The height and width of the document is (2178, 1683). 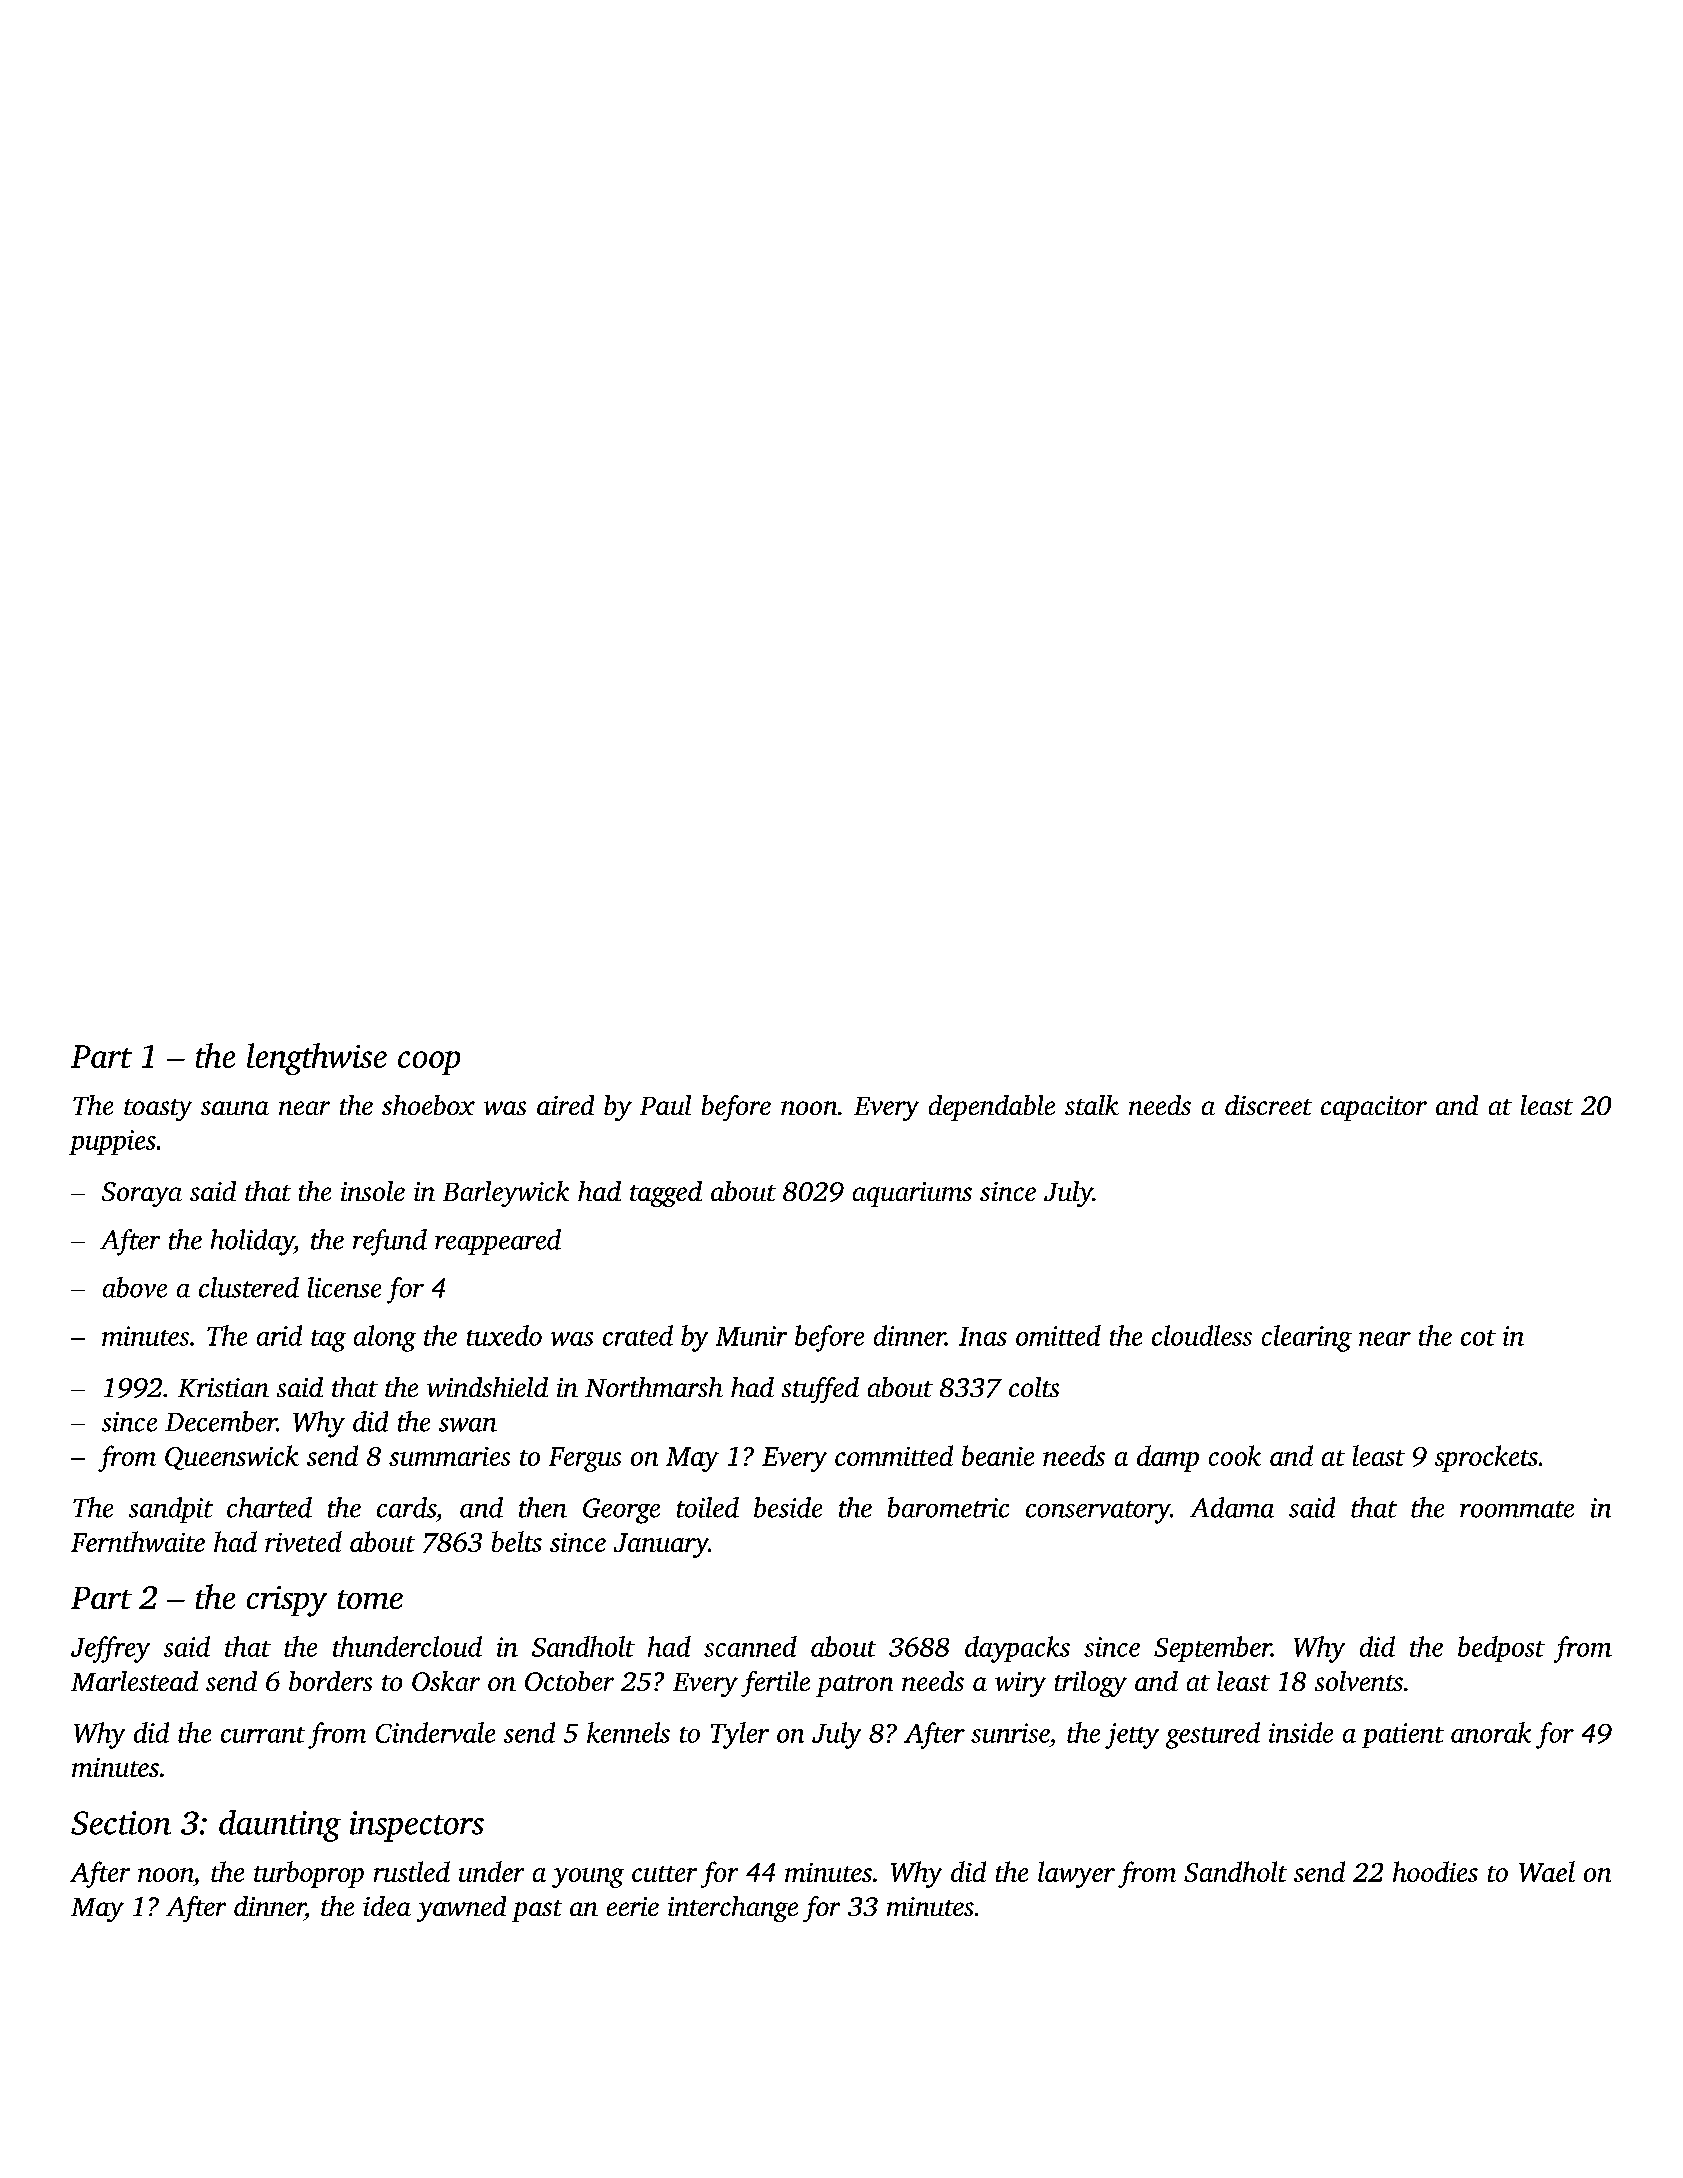 What do you see at coordinates (992, 1108) in the document?
I see `dependable` at bounding box center [992, 1108].
